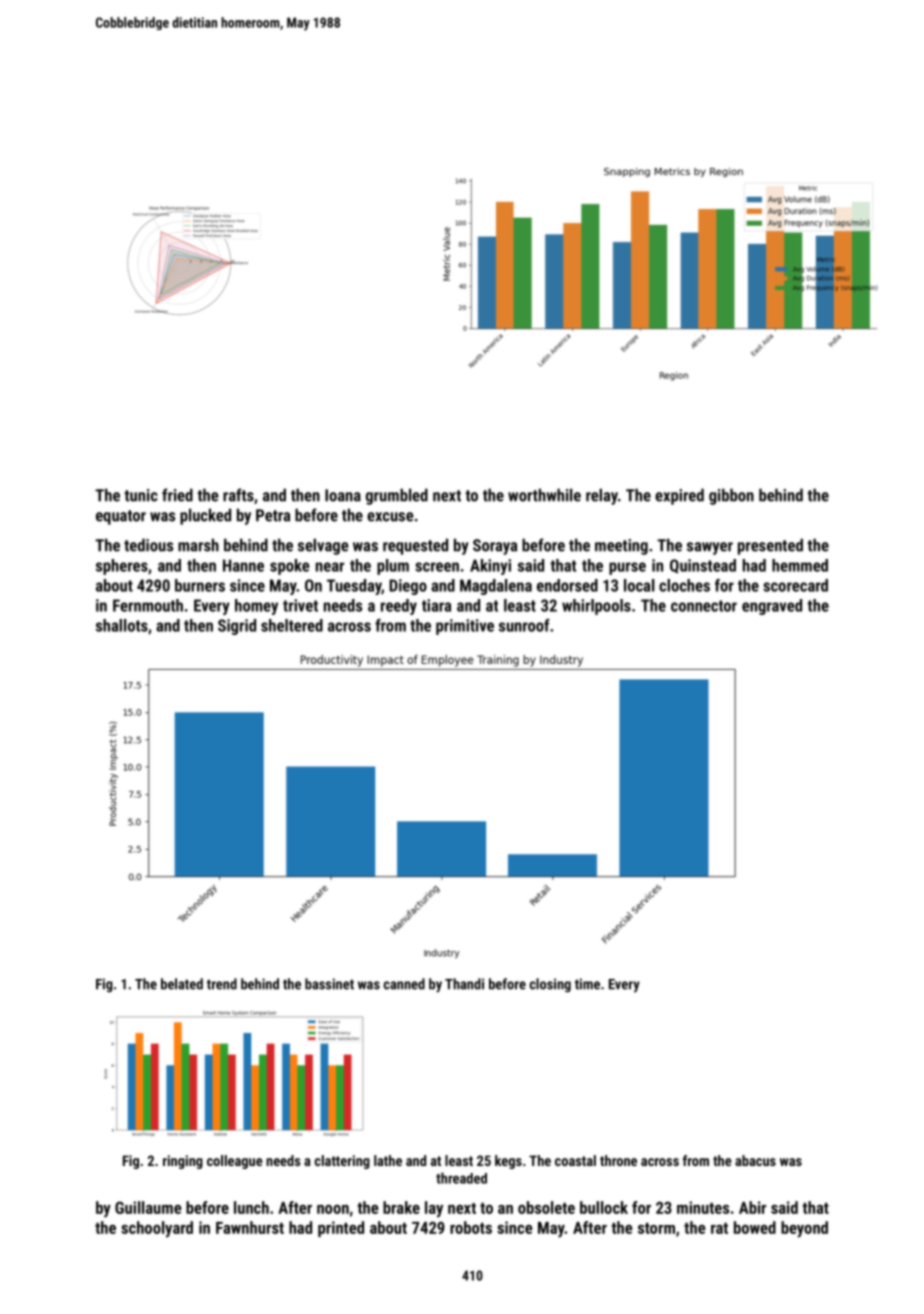 This document has width=924, height=1314. I want to click on Thandi, so click(464, 984).
